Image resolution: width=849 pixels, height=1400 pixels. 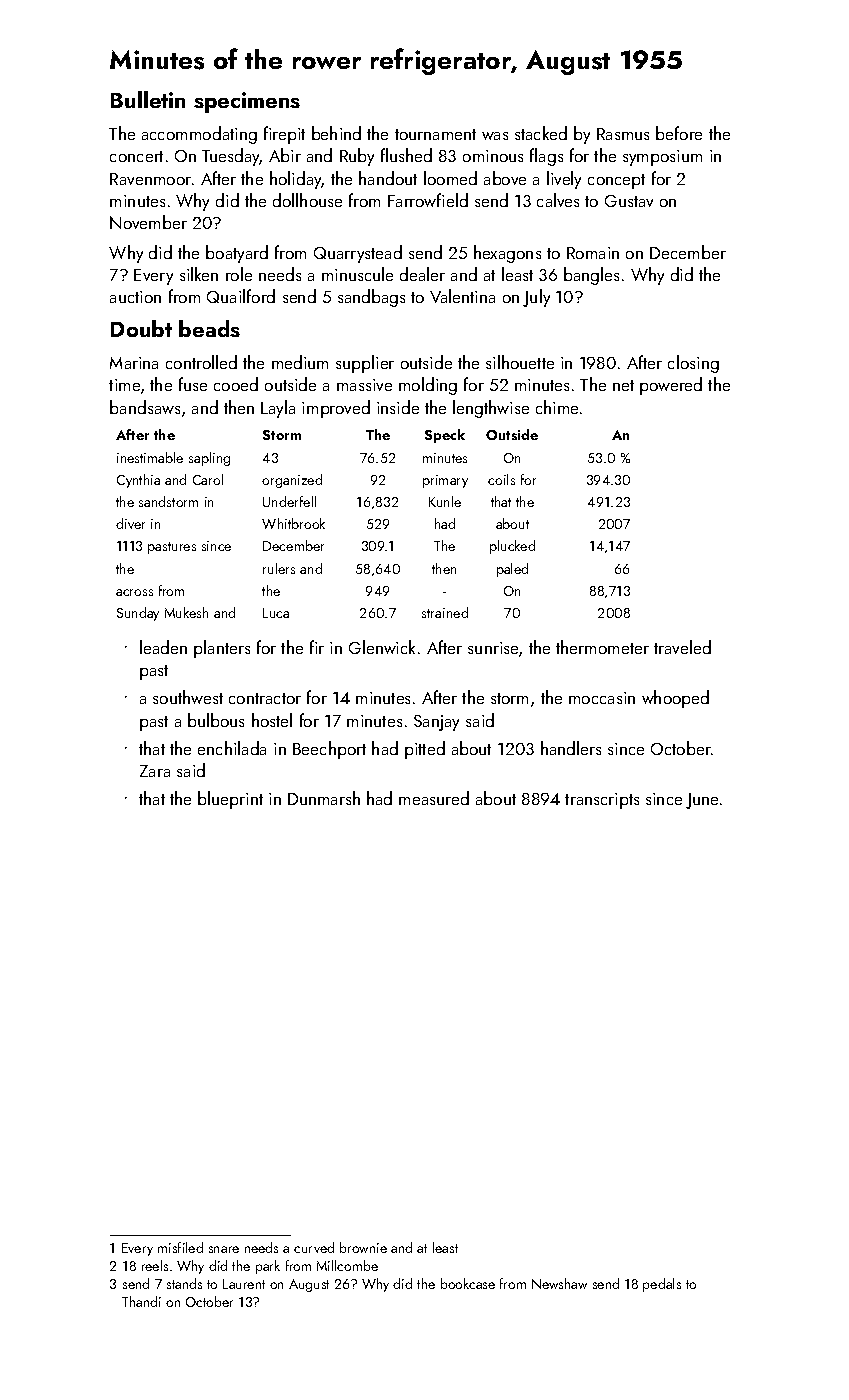 I want to click on handlers, so click(x=571, y=748).
